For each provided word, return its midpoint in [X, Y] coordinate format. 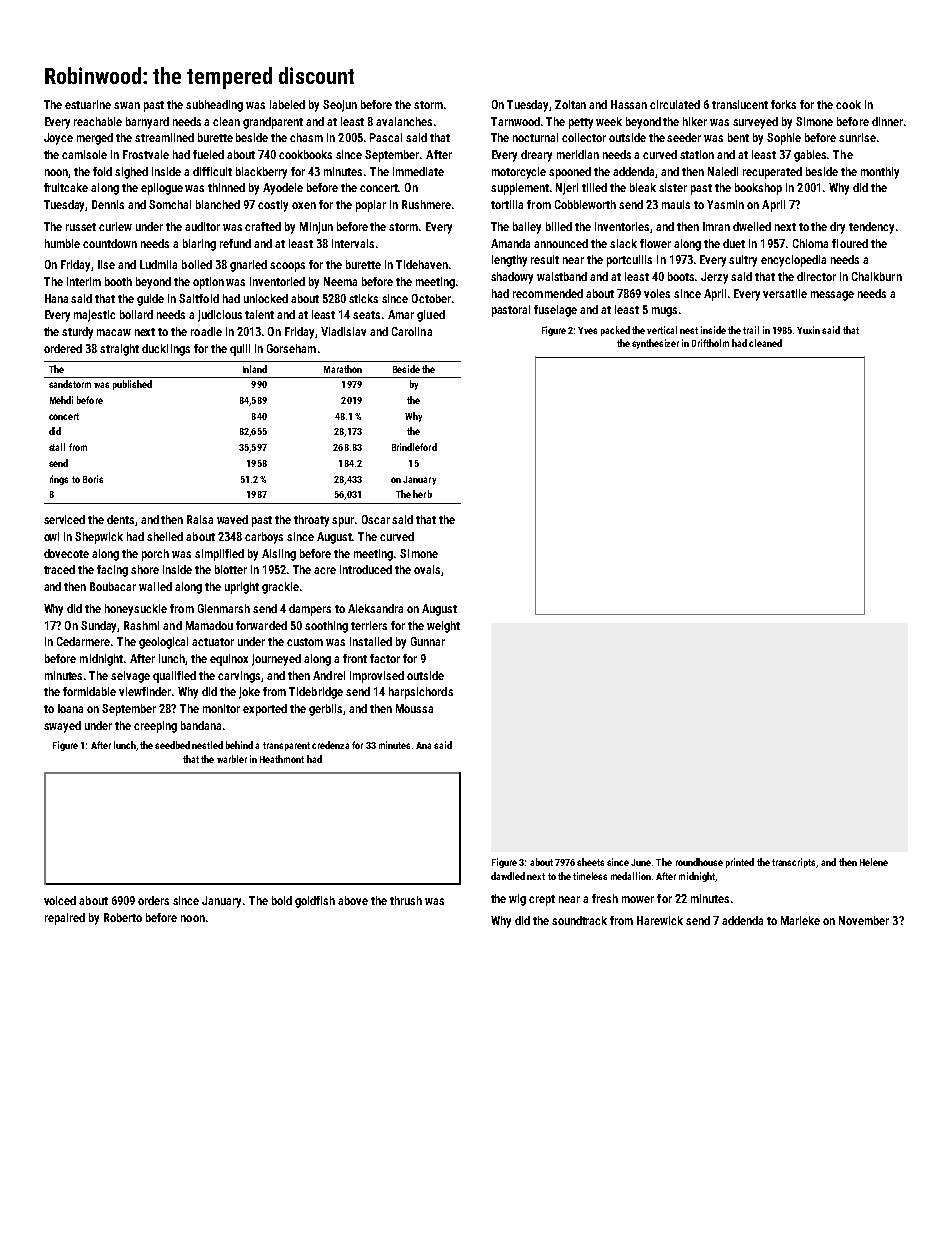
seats [366, 315]
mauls [676, 204]
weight [443, 627]
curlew [115, 226]
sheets [590, 862]
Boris [93, 479]
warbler [232, 759]
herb [422, 494]
